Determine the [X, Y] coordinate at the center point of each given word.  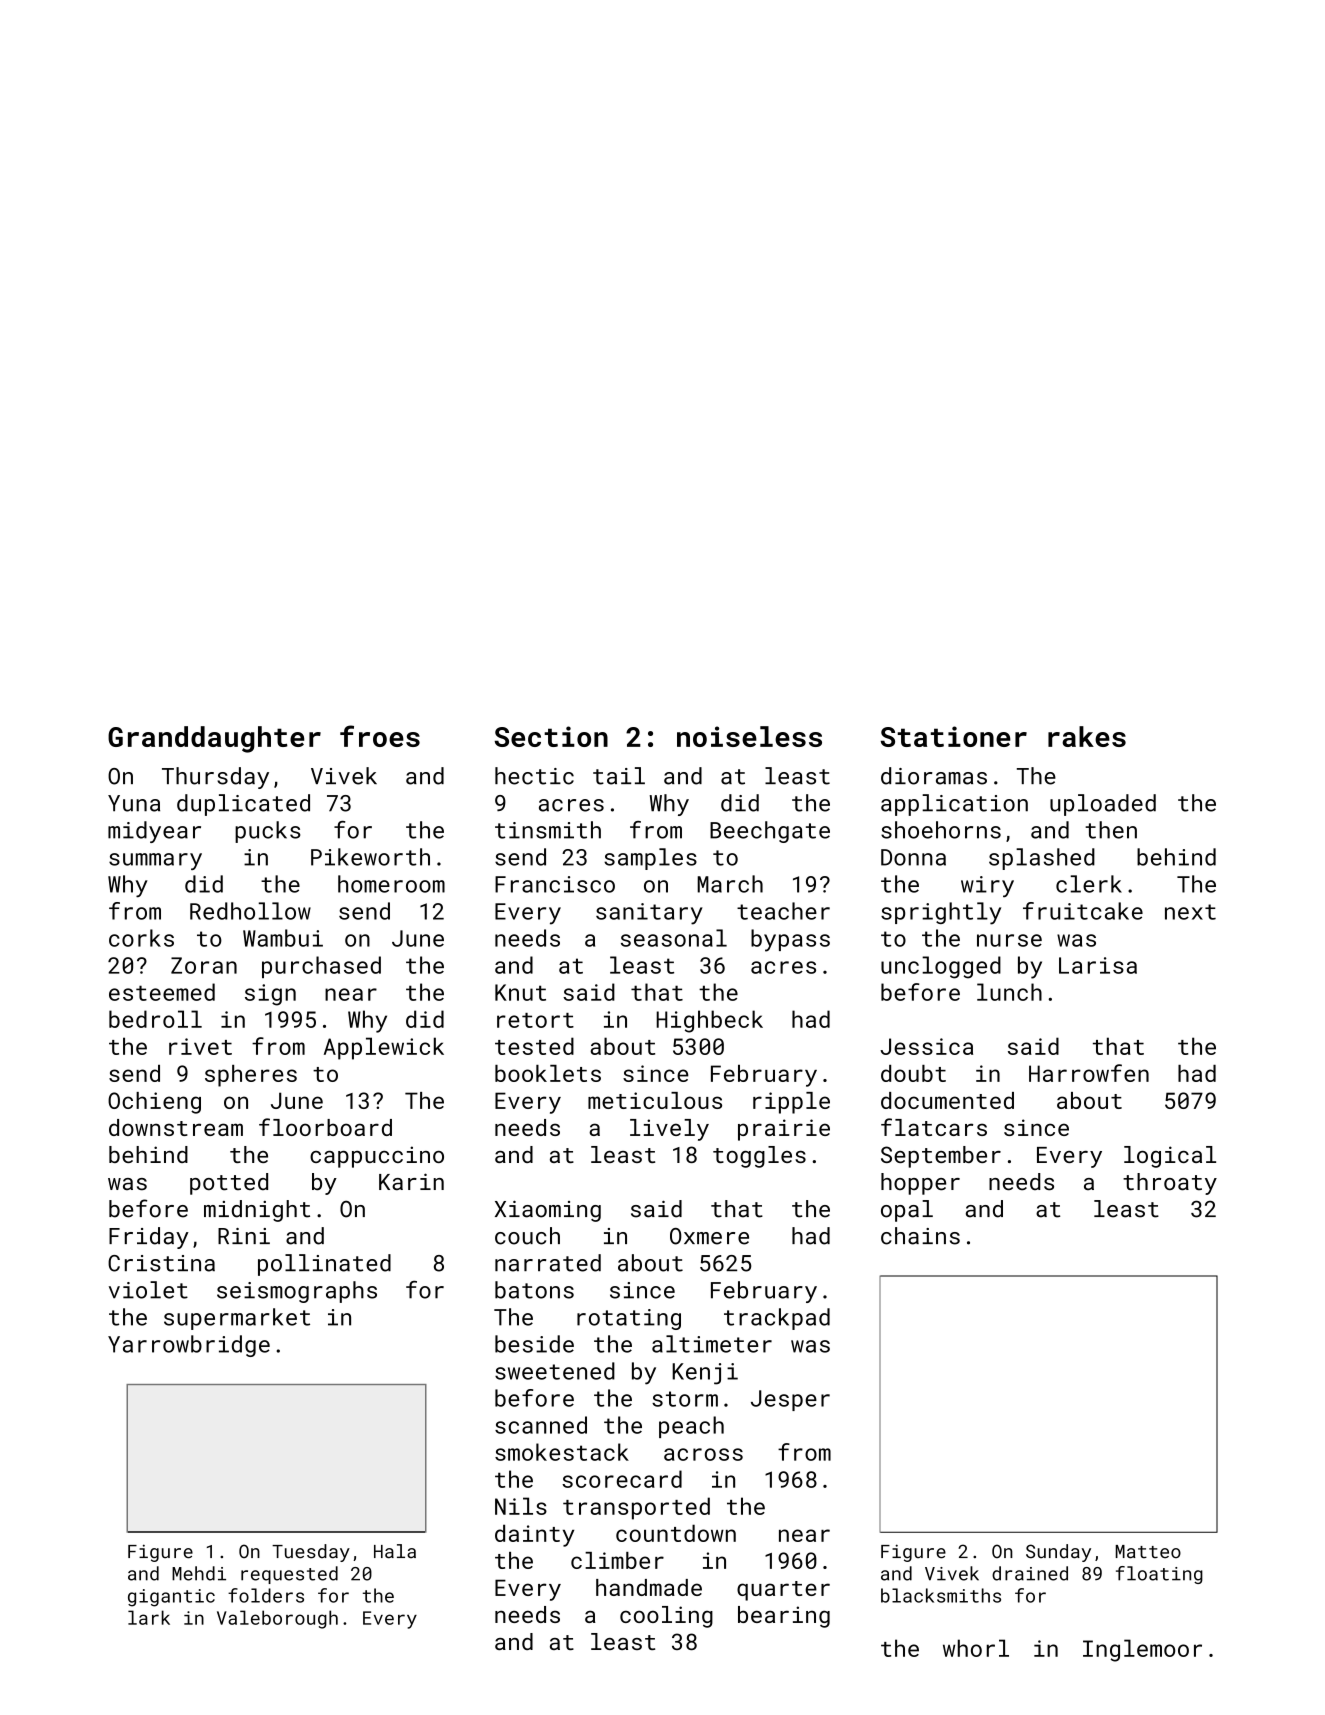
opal [907, 1211]
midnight [257, 1211]
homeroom [391, 884]
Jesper [790, 1400]
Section [551, 736]
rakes [1087, 736]
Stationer [954, 736]
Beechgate [770, 832]
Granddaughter [214, 739]
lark [149, 1617]
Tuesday [311, 1553]
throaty [1170, 1184]
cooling [666, 1617]
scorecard [622, 1479]
